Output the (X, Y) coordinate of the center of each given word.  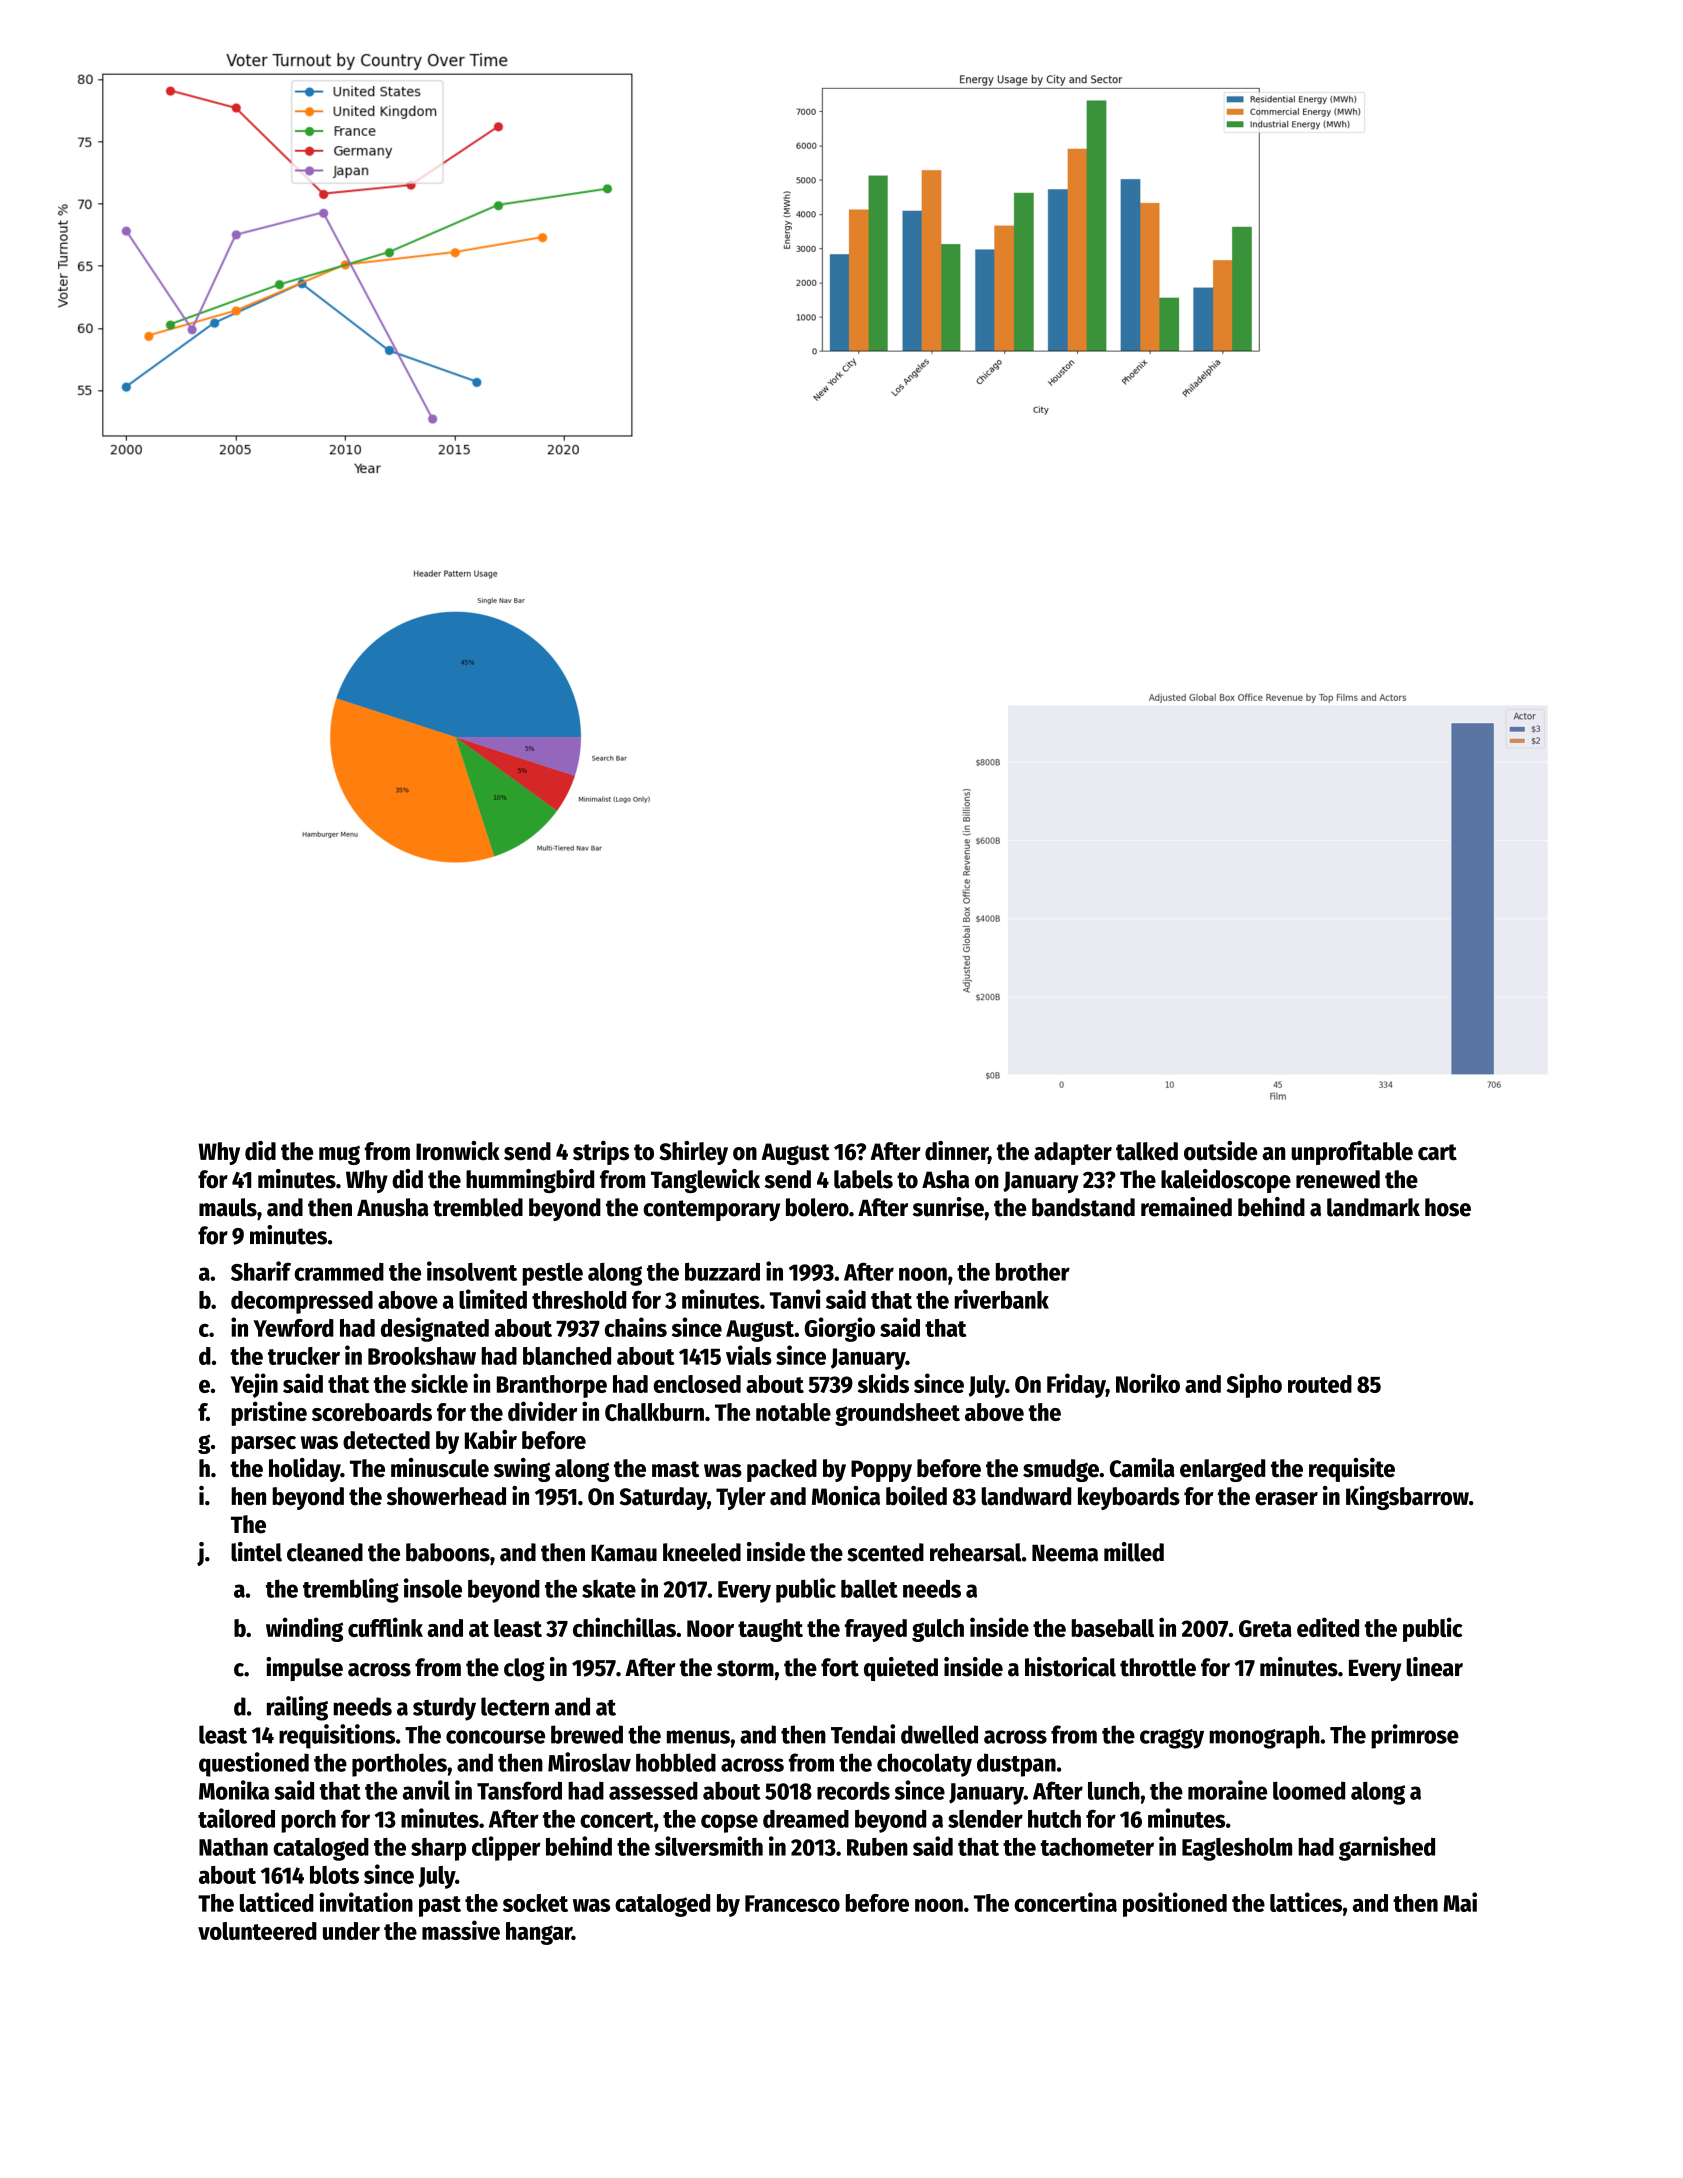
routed (1320, 1384)
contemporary (711, 1210)
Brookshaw (422, 1356)
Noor (710, 1628)
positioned (1175, 1904)
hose (1448, 1207)
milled (1134, 1552)
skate (609, 1589)
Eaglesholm (1237, 1849)
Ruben (877, 1847)
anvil (426, 1790)
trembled (478, 1207)
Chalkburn (654, 1412)
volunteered (257, 1931)
